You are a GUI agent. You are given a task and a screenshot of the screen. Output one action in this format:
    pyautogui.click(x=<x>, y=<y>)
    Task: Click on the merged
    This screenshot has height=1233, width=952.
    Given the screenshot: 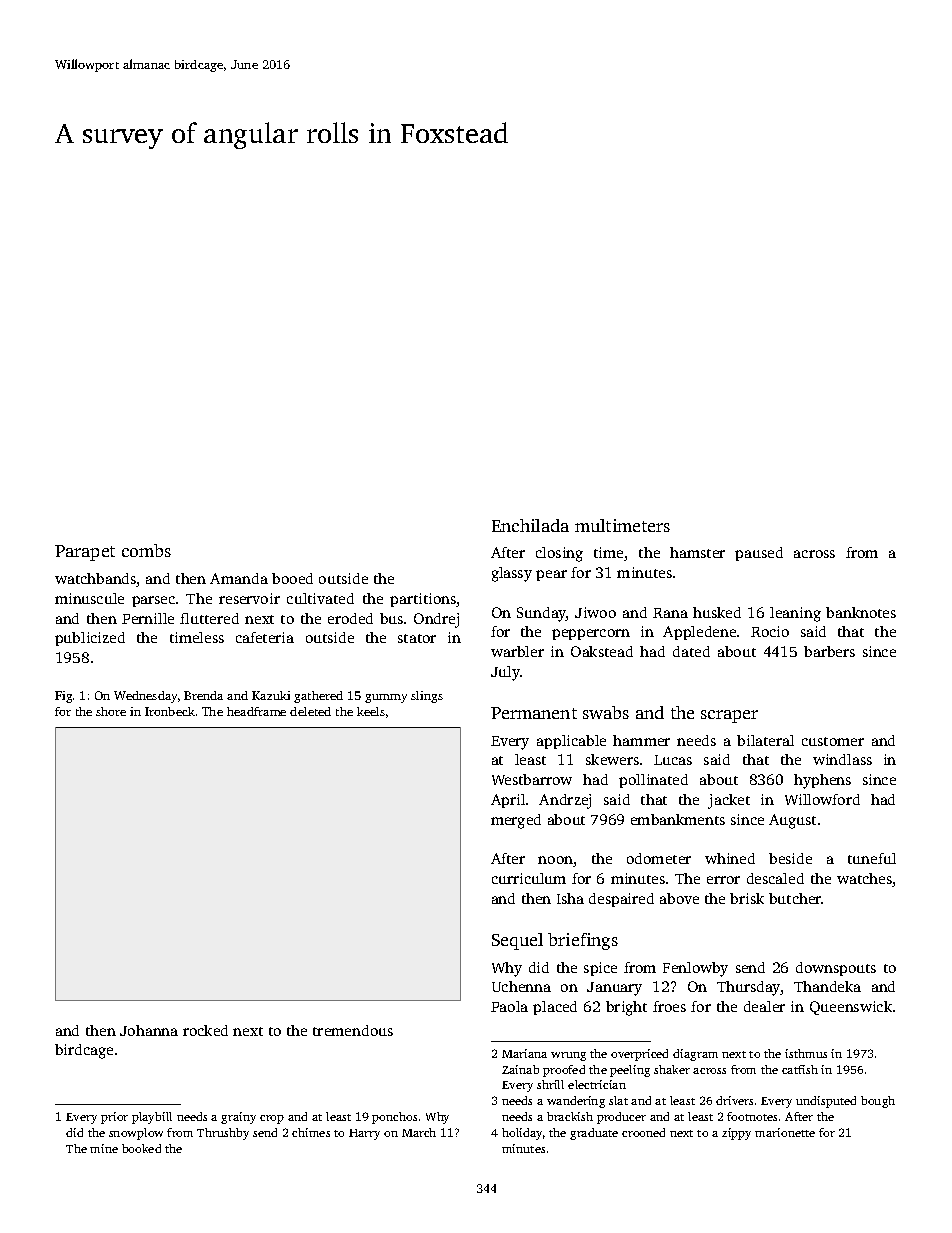 What is the action you would take?
    pyautogui.click(x=516, y=821)
